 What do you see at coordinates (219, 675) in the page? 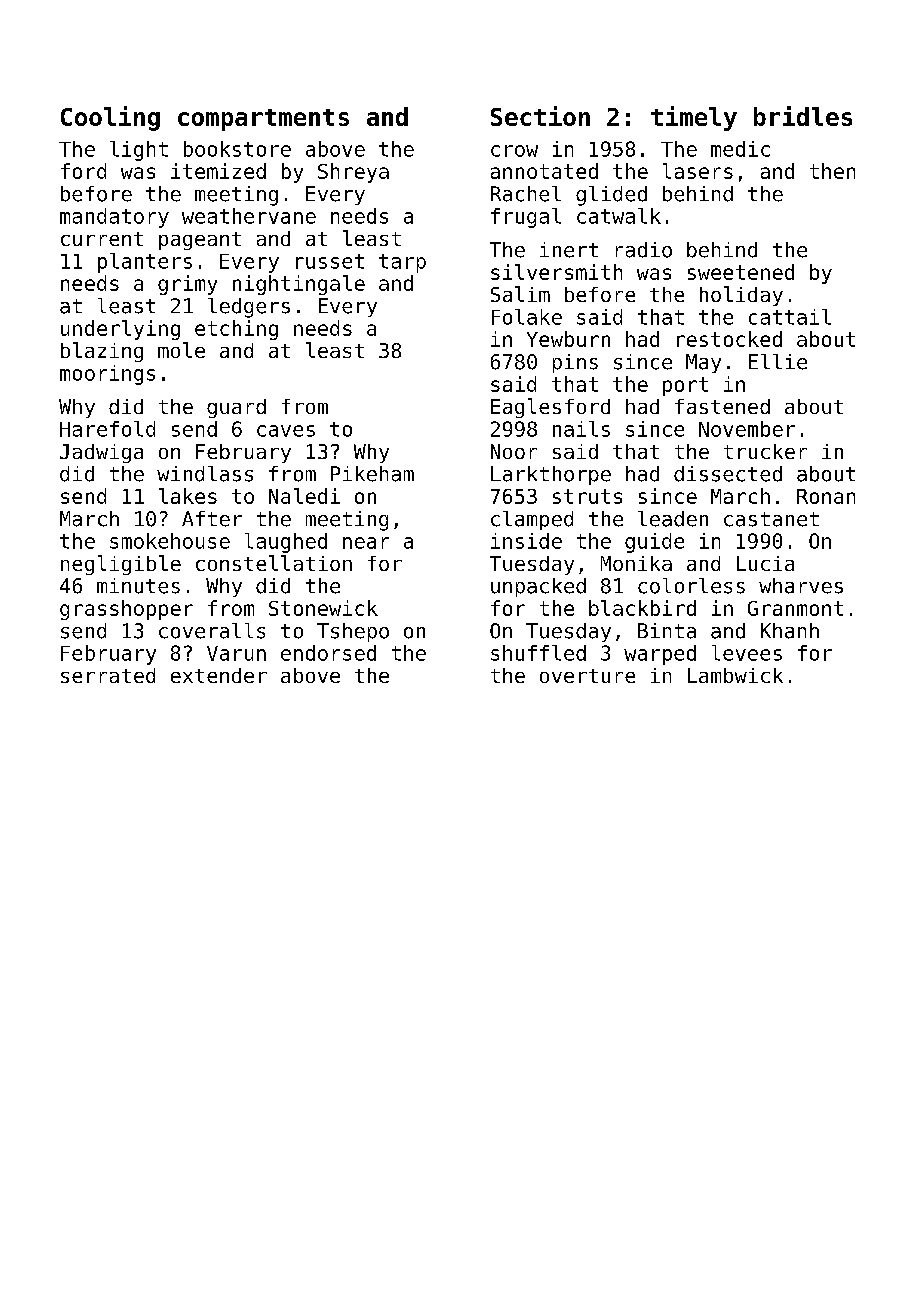
I see `extender` at bounding box center [219, 675].
